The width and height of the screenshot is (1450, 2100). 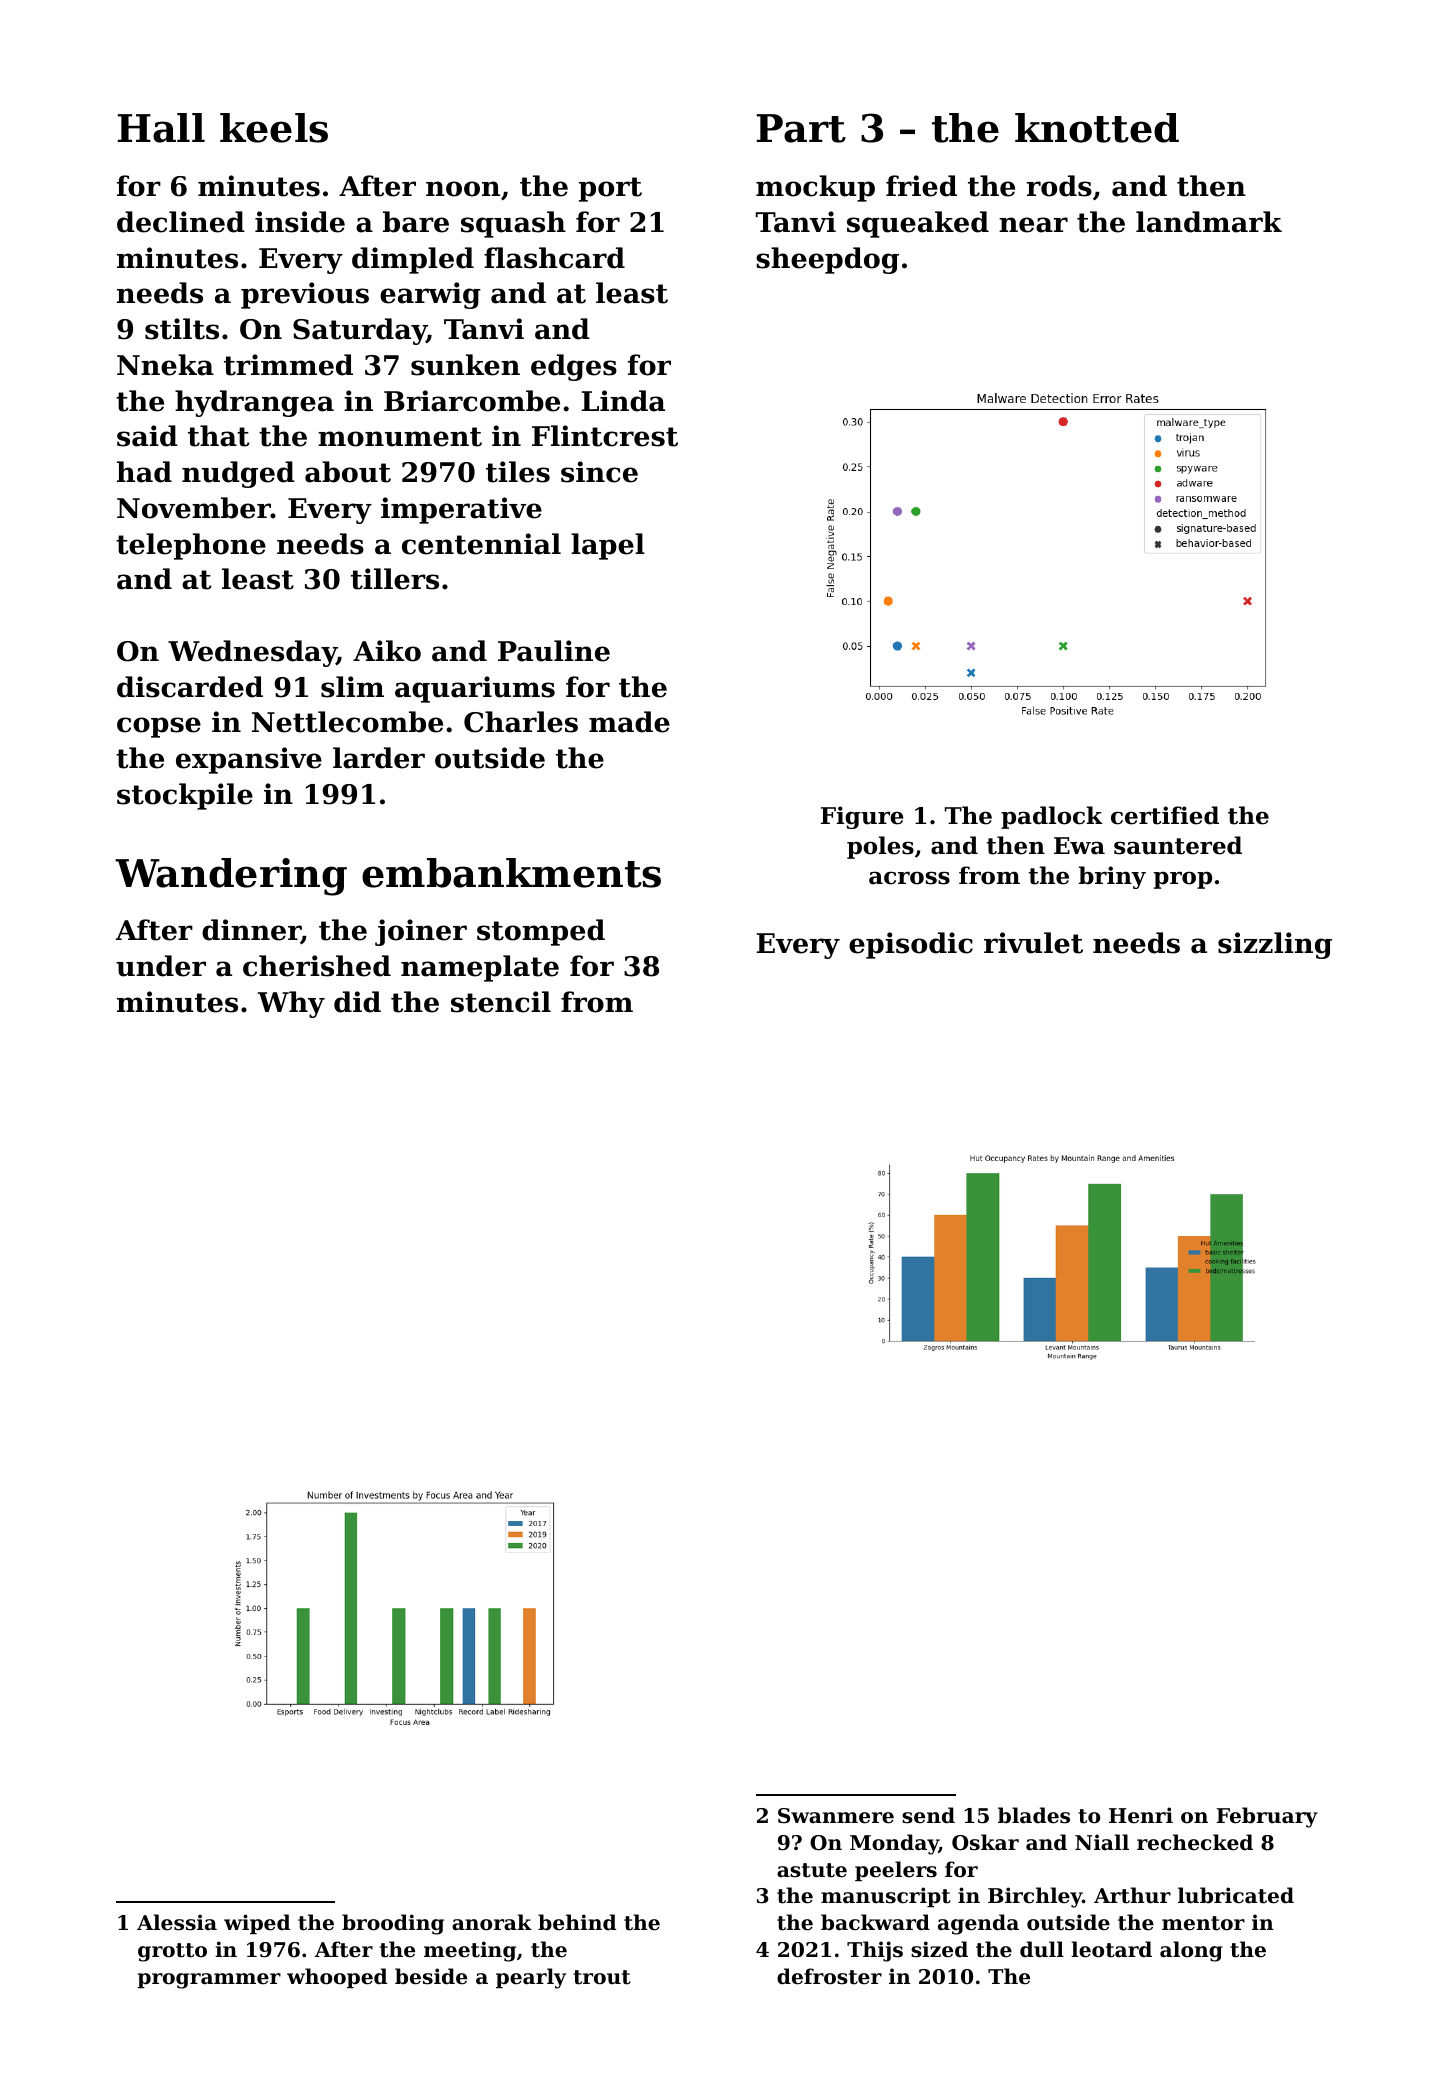 What do you see at coordinates (1059, 186) in the screenshot?
I see `rods` at bounding box center [1059, 186].
